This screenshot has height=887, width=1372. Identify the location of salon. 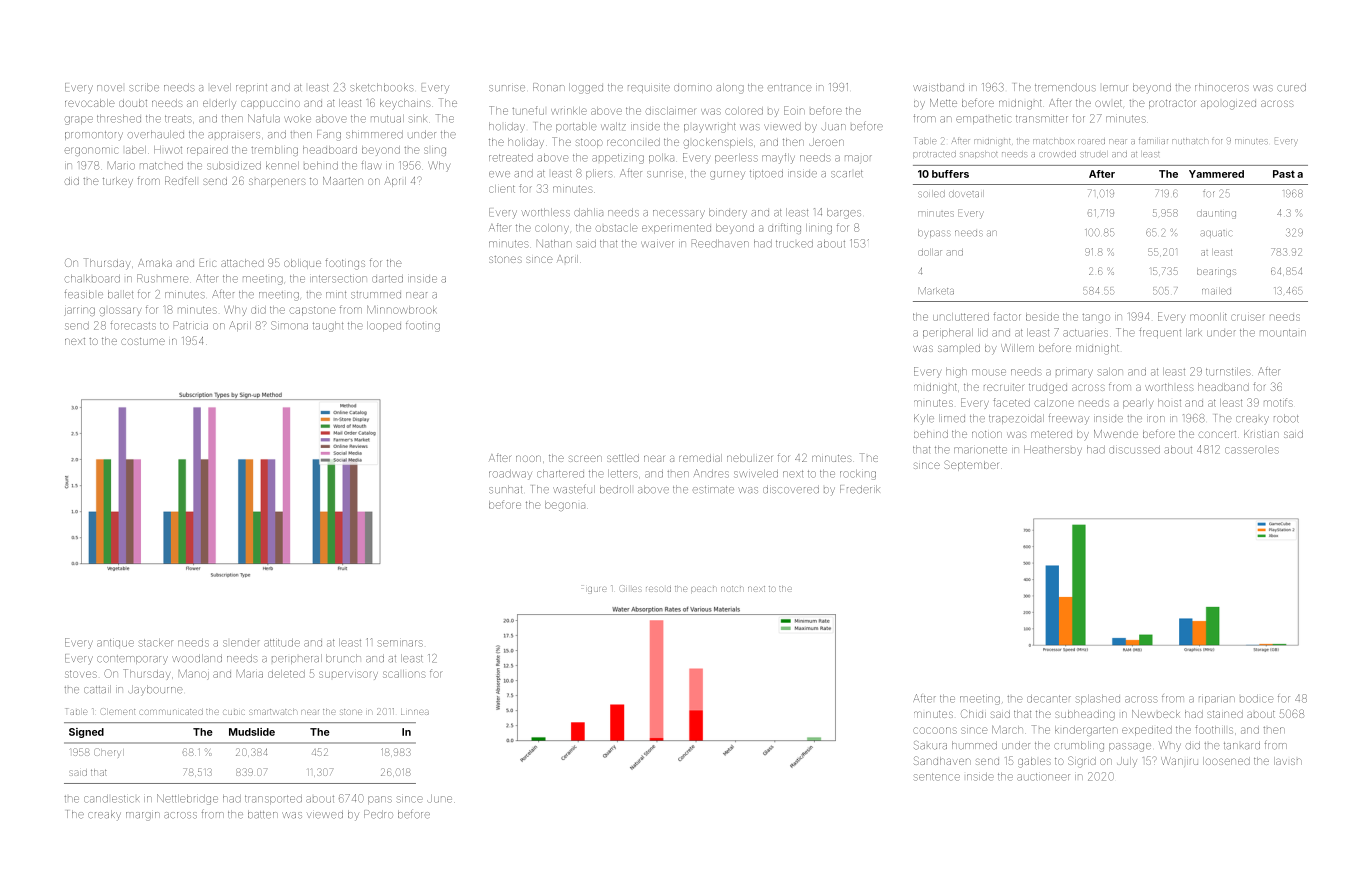
(1110, 372).
